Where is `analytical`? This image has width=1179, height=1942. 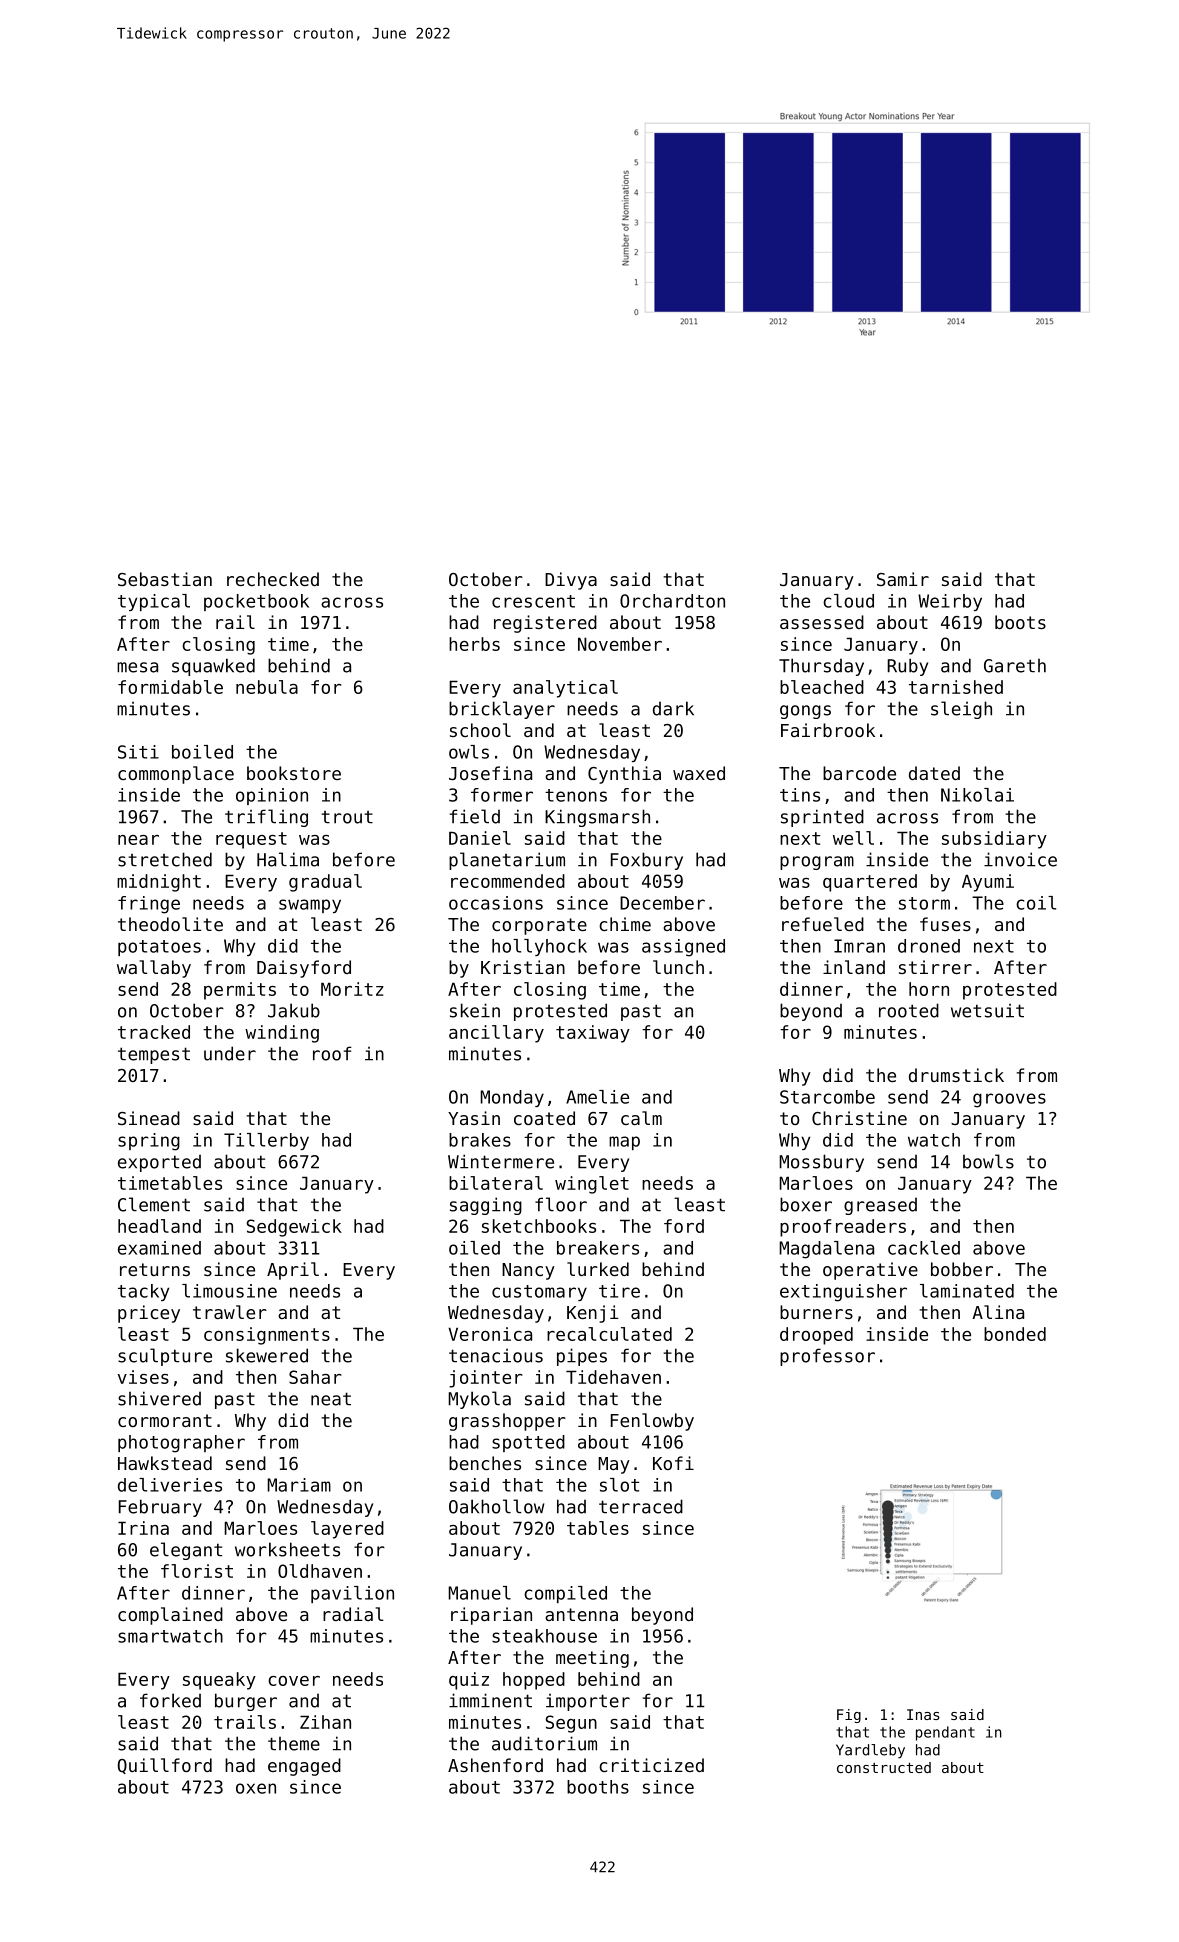 analytical is located at coordinates (565, 689).
